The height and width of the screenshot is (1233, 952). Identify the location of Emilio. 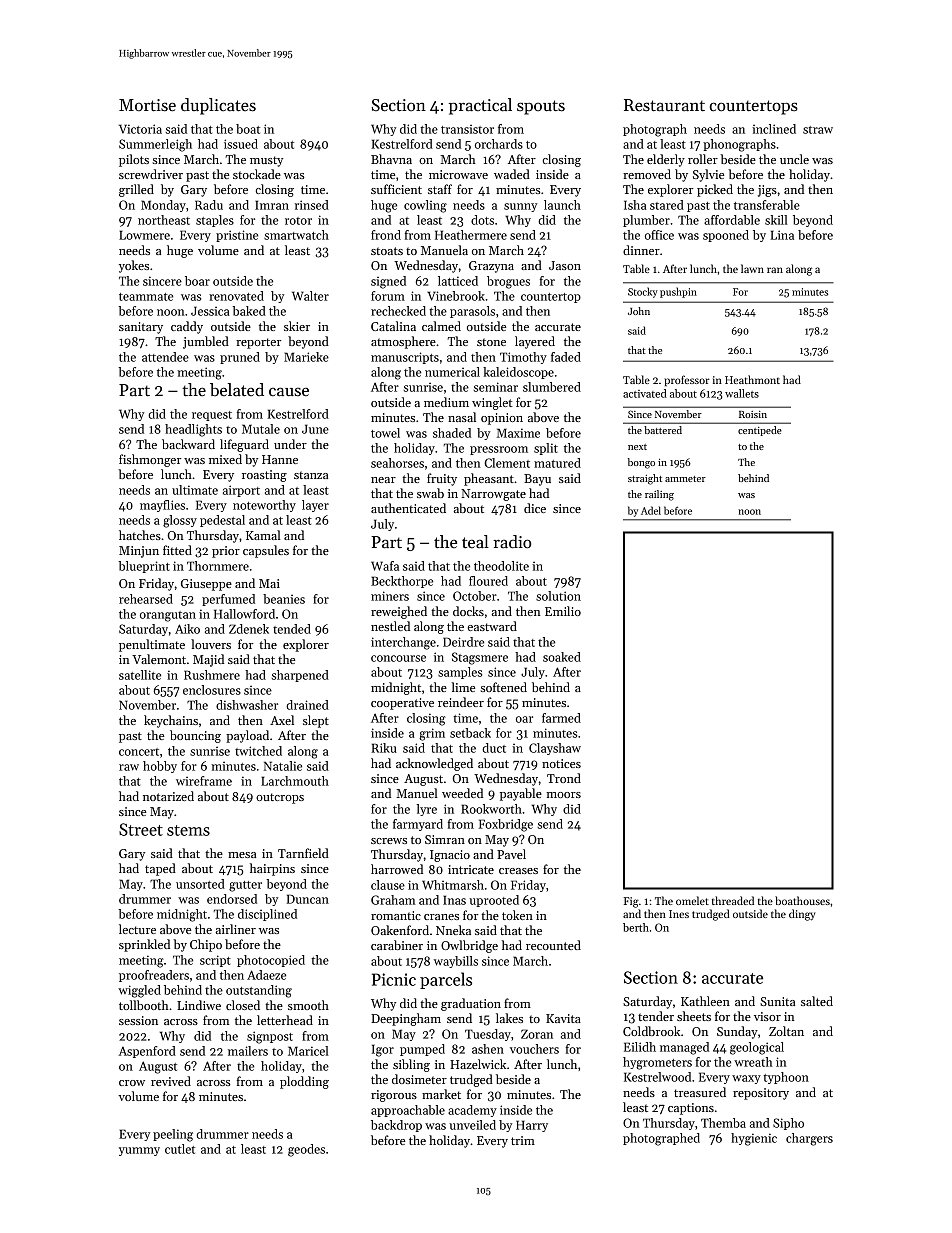
(563, 611).
